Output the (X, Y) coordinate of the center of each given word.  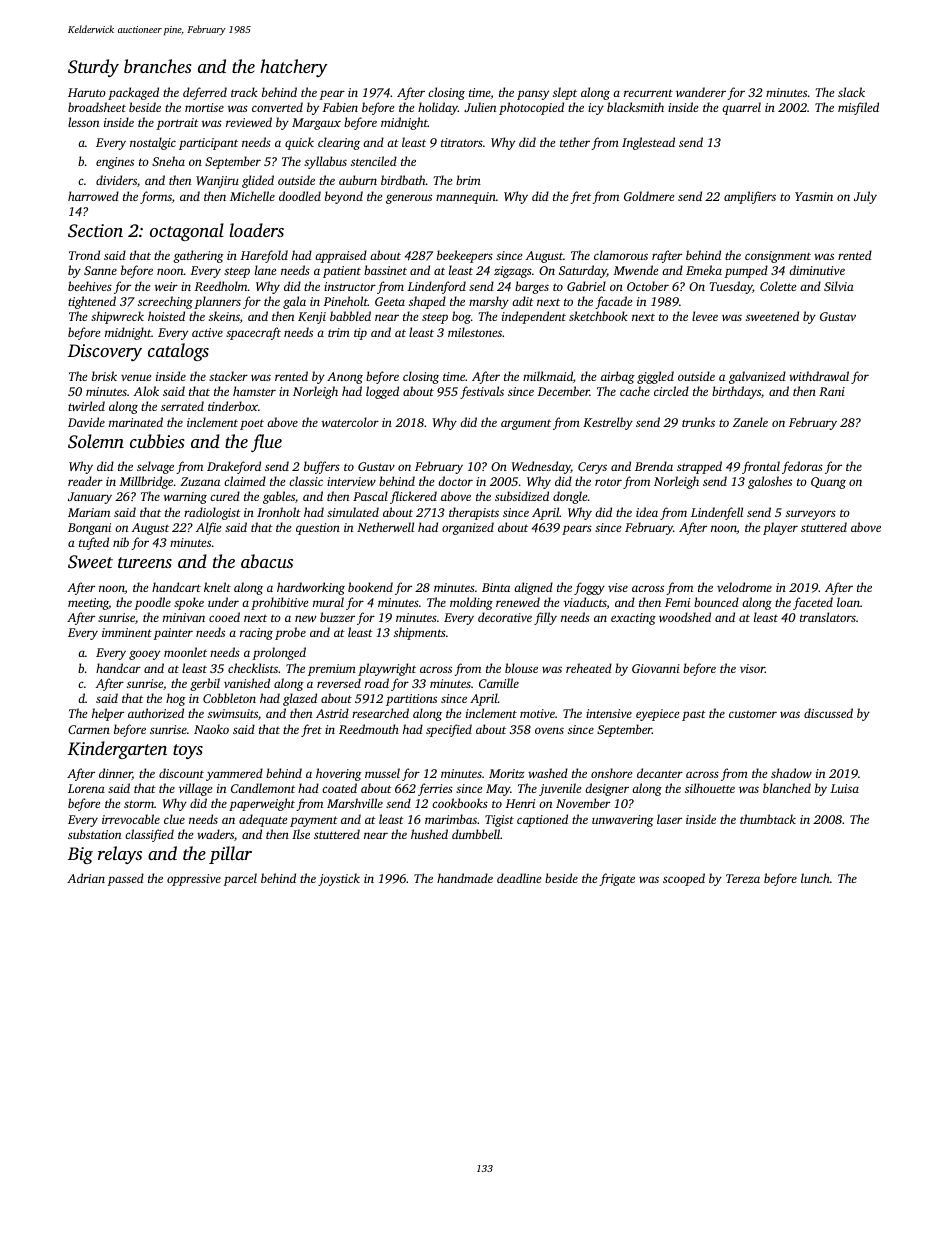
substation (94, 834)
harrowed (93, 196)
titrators (462, 142)
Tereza (743, 878)
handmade (465, 878)
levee (705, 316)
